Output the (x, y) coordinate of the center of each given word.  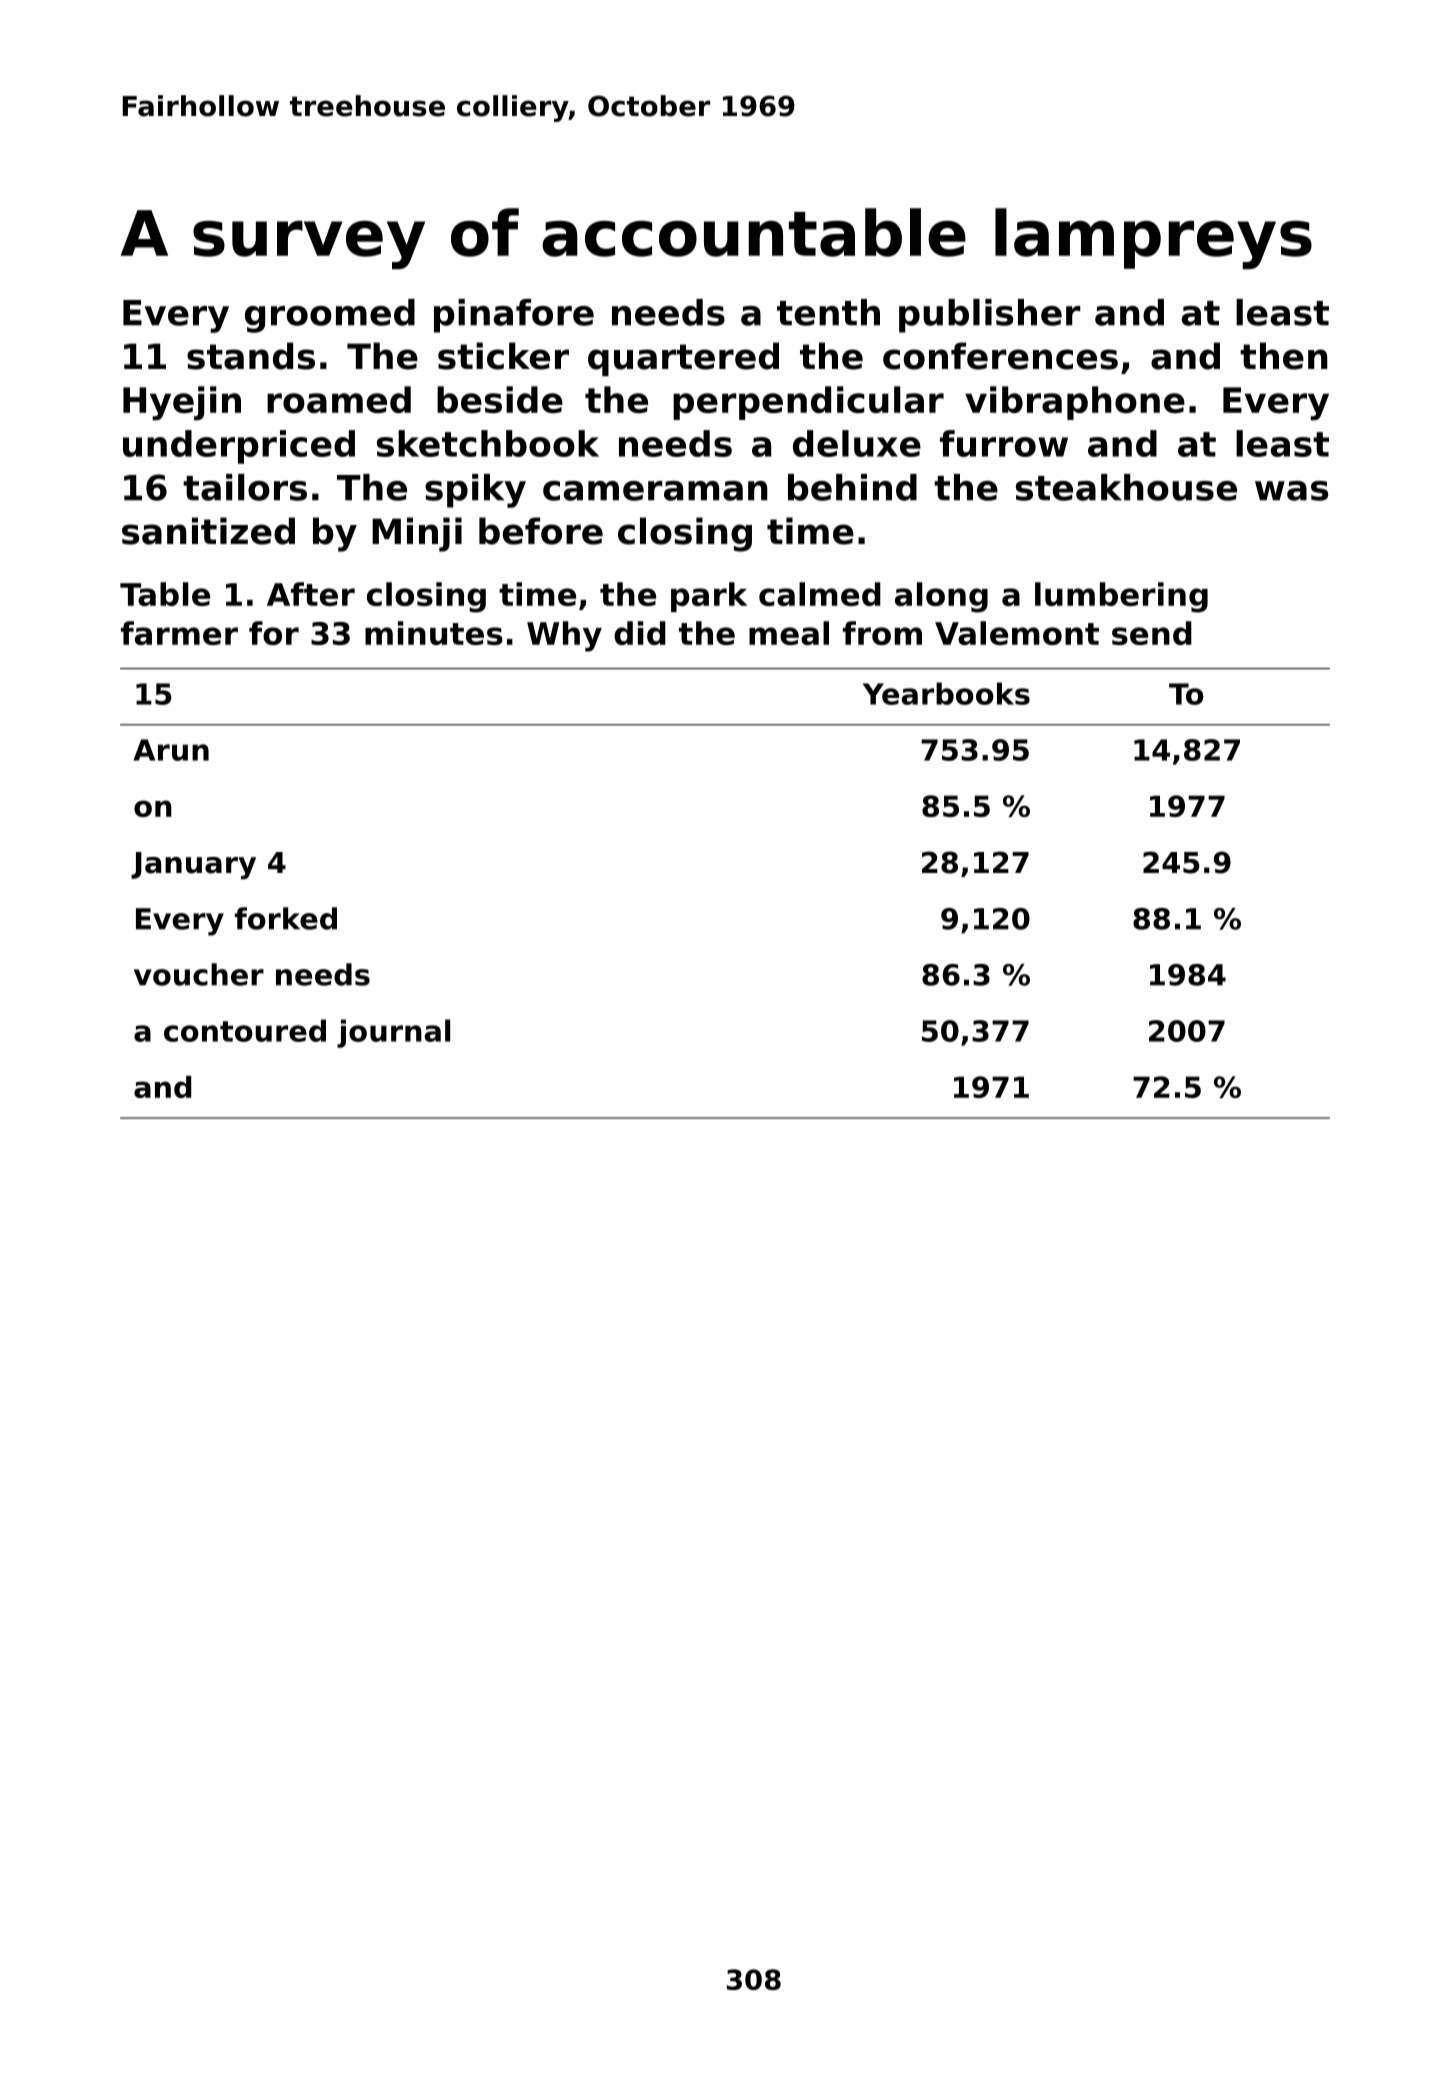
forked (286, 918)
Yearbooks (946, 693)
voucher (199, 974)
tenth (828, 312)
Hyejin (182, 403)
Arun (171, 750)
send (1152, 633)
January (193, 865)
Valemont (1017, 633)
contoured (245, 1030)
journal (393, 1033)
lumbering (1121, 597)
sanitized (208, 531)
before (541, 531)
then (1284, 356)
